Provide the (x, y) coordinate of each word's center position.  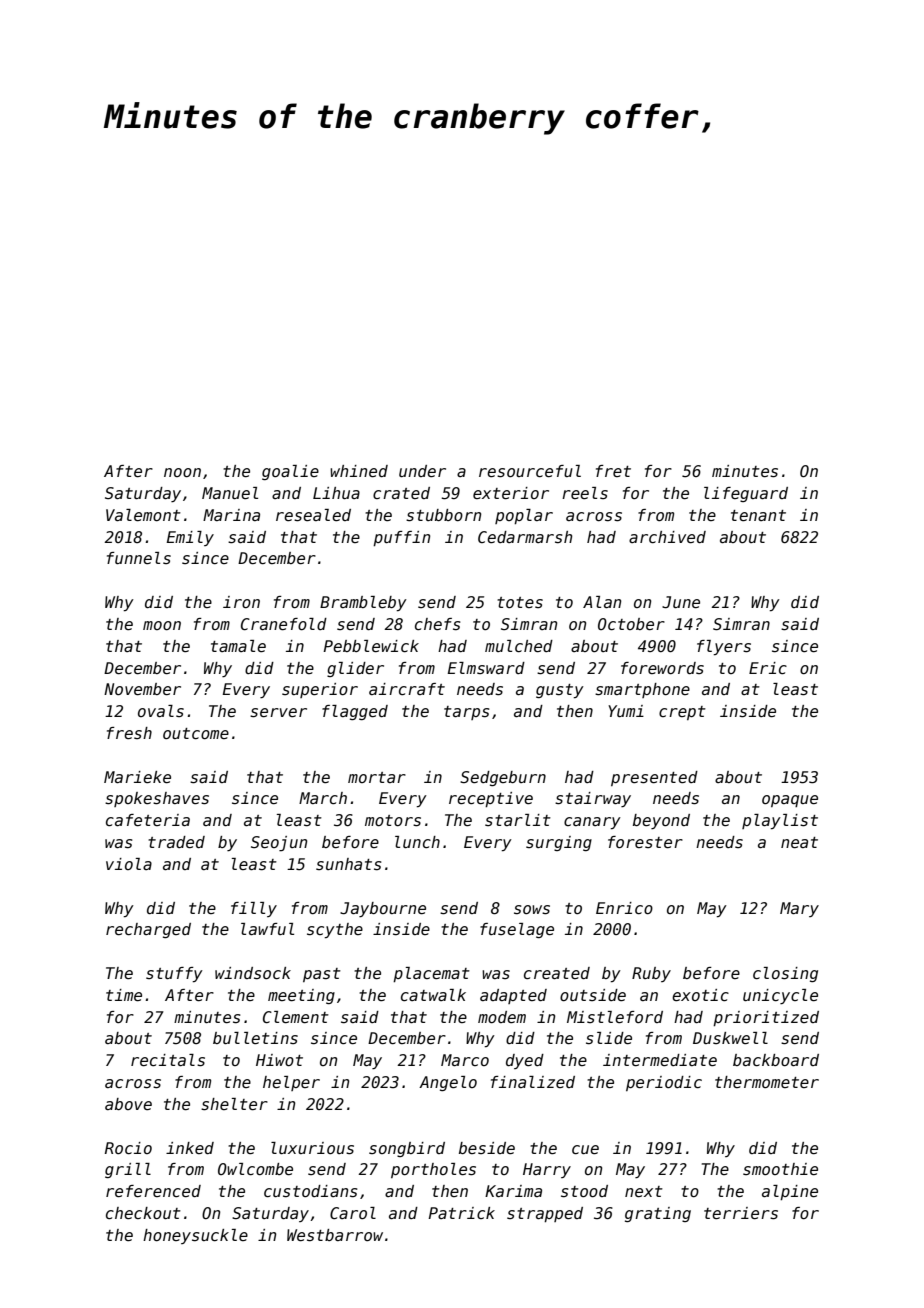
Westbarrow (335, 1235)
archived (667, 537)
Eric (768, 668)
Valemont (143, 515)
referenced (153, 1191)
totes (520, 602)
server (278, 713)
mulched (519, 646)
